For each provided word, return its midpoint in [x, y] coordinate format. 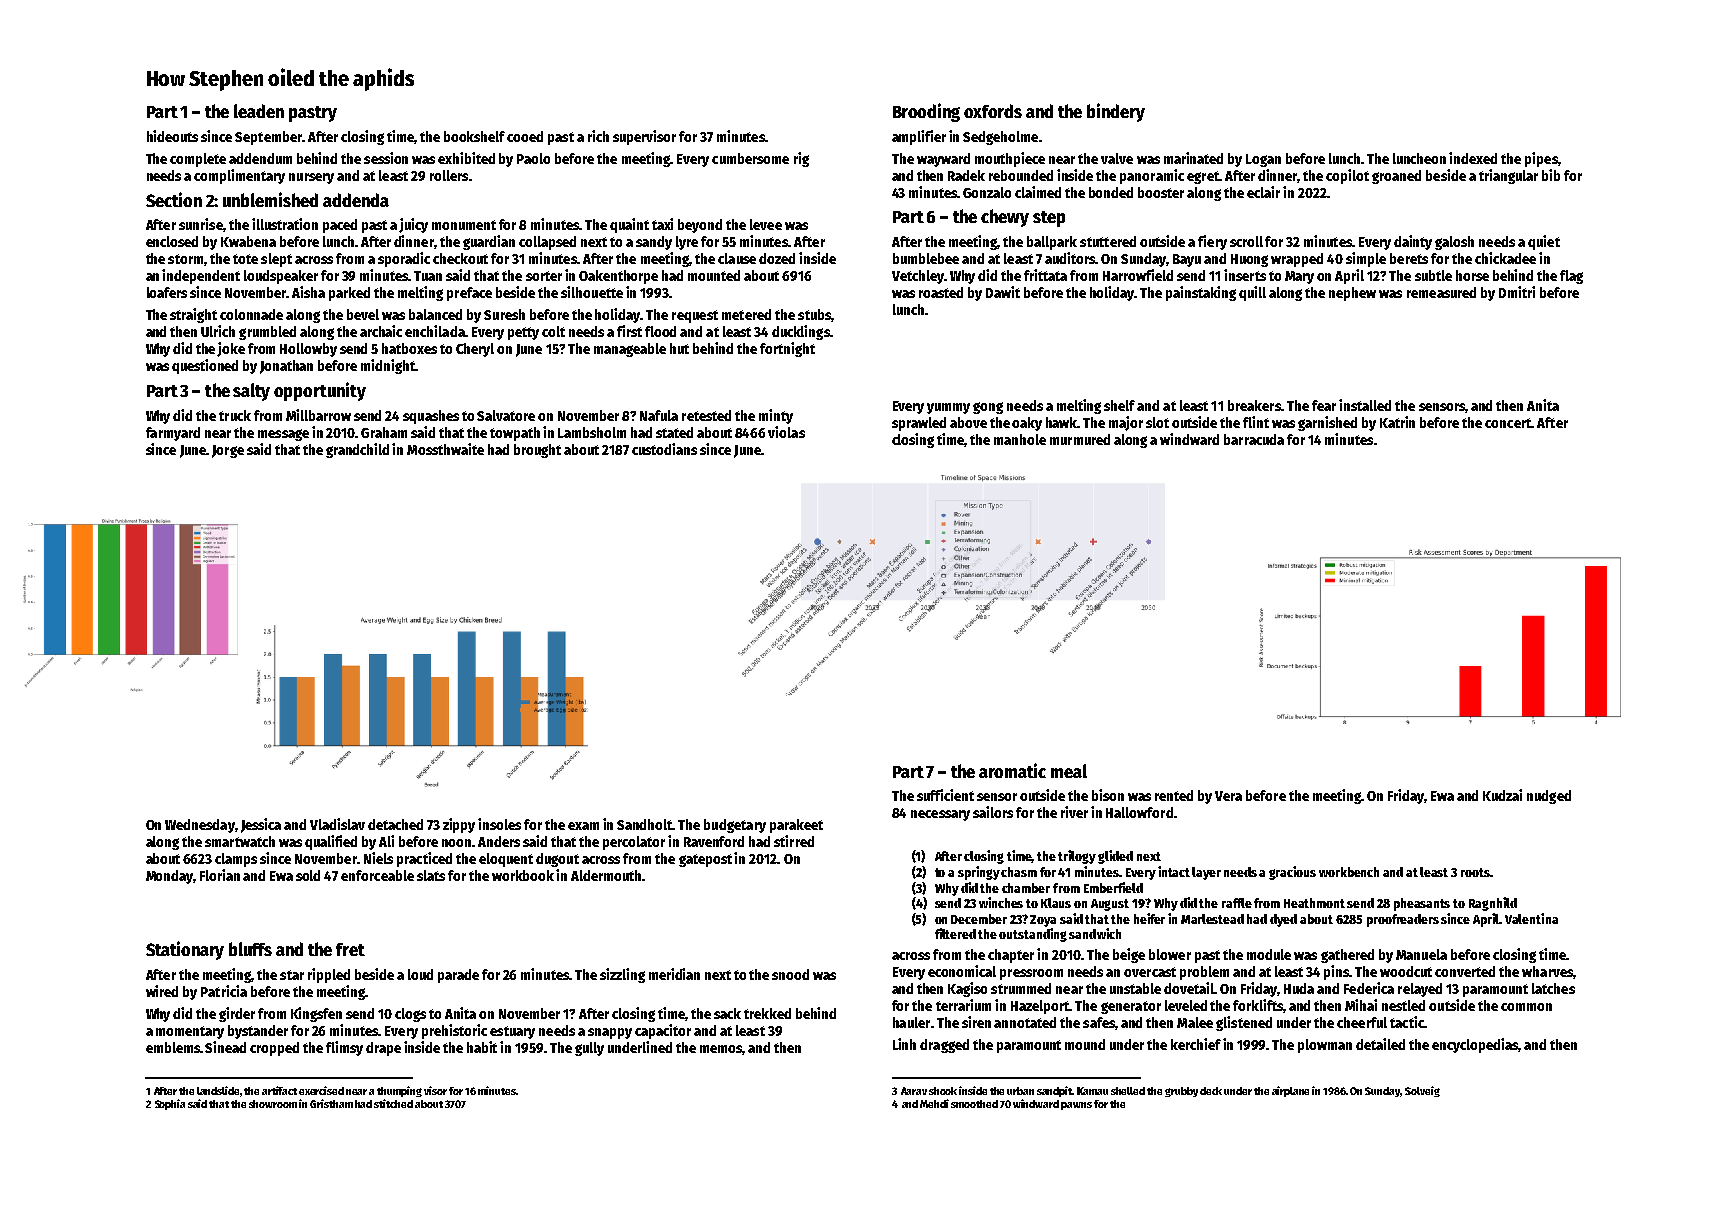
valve [1117, 158]
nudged [1549, 797]
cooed [525, 136]
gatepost [705, 860]
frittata [1045, 275]
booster [1161, 192]
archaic [381, 331]
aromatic [1012, 770]
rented [1174, 795]
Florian [220, 875]
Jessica [261, 825]
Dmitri [1517, 292]
